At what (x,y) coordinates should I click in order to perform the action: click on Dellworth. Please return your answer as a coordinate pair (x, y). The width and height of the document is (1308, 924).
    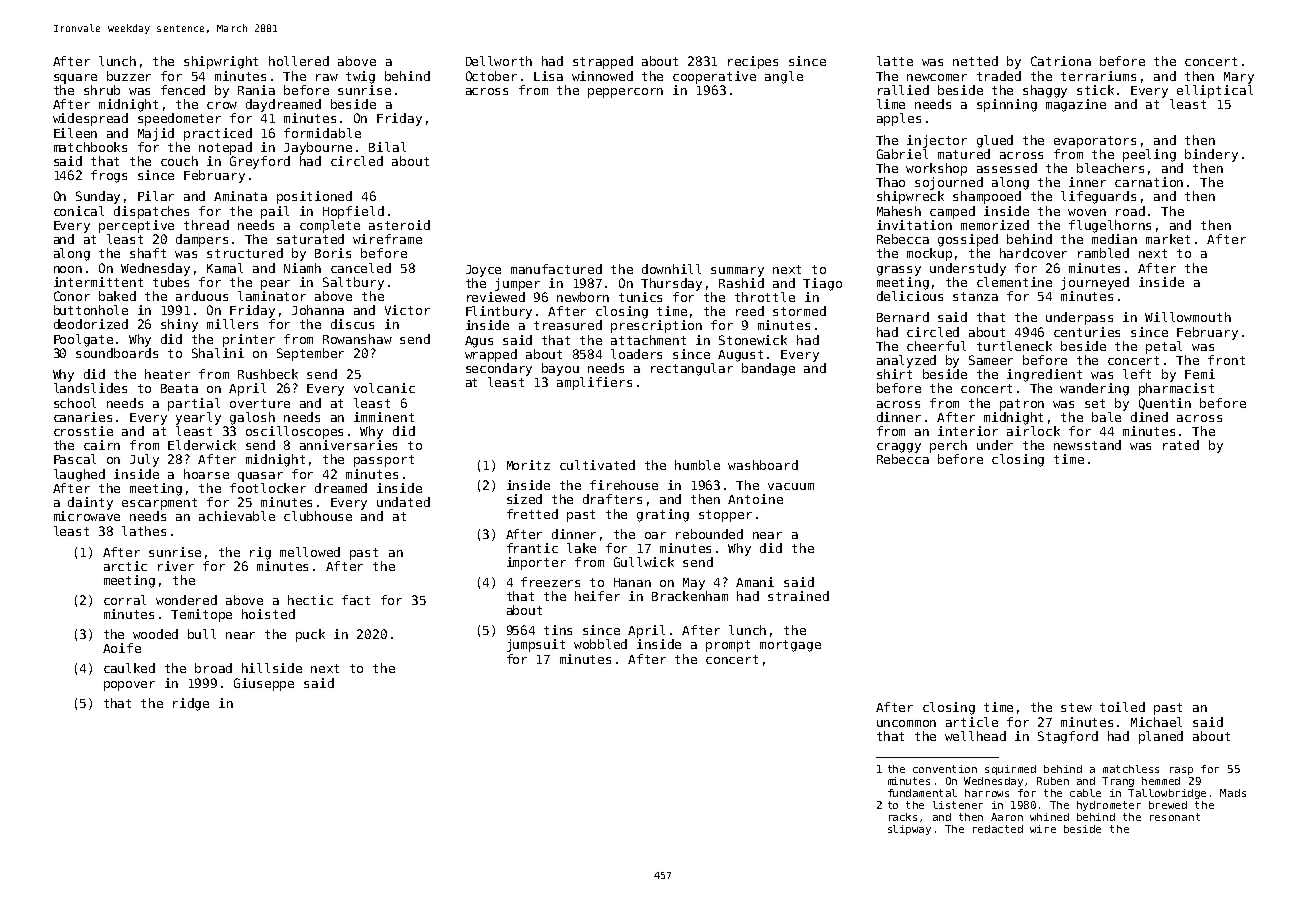
    Looking at the image, I should click on (499, 61).
